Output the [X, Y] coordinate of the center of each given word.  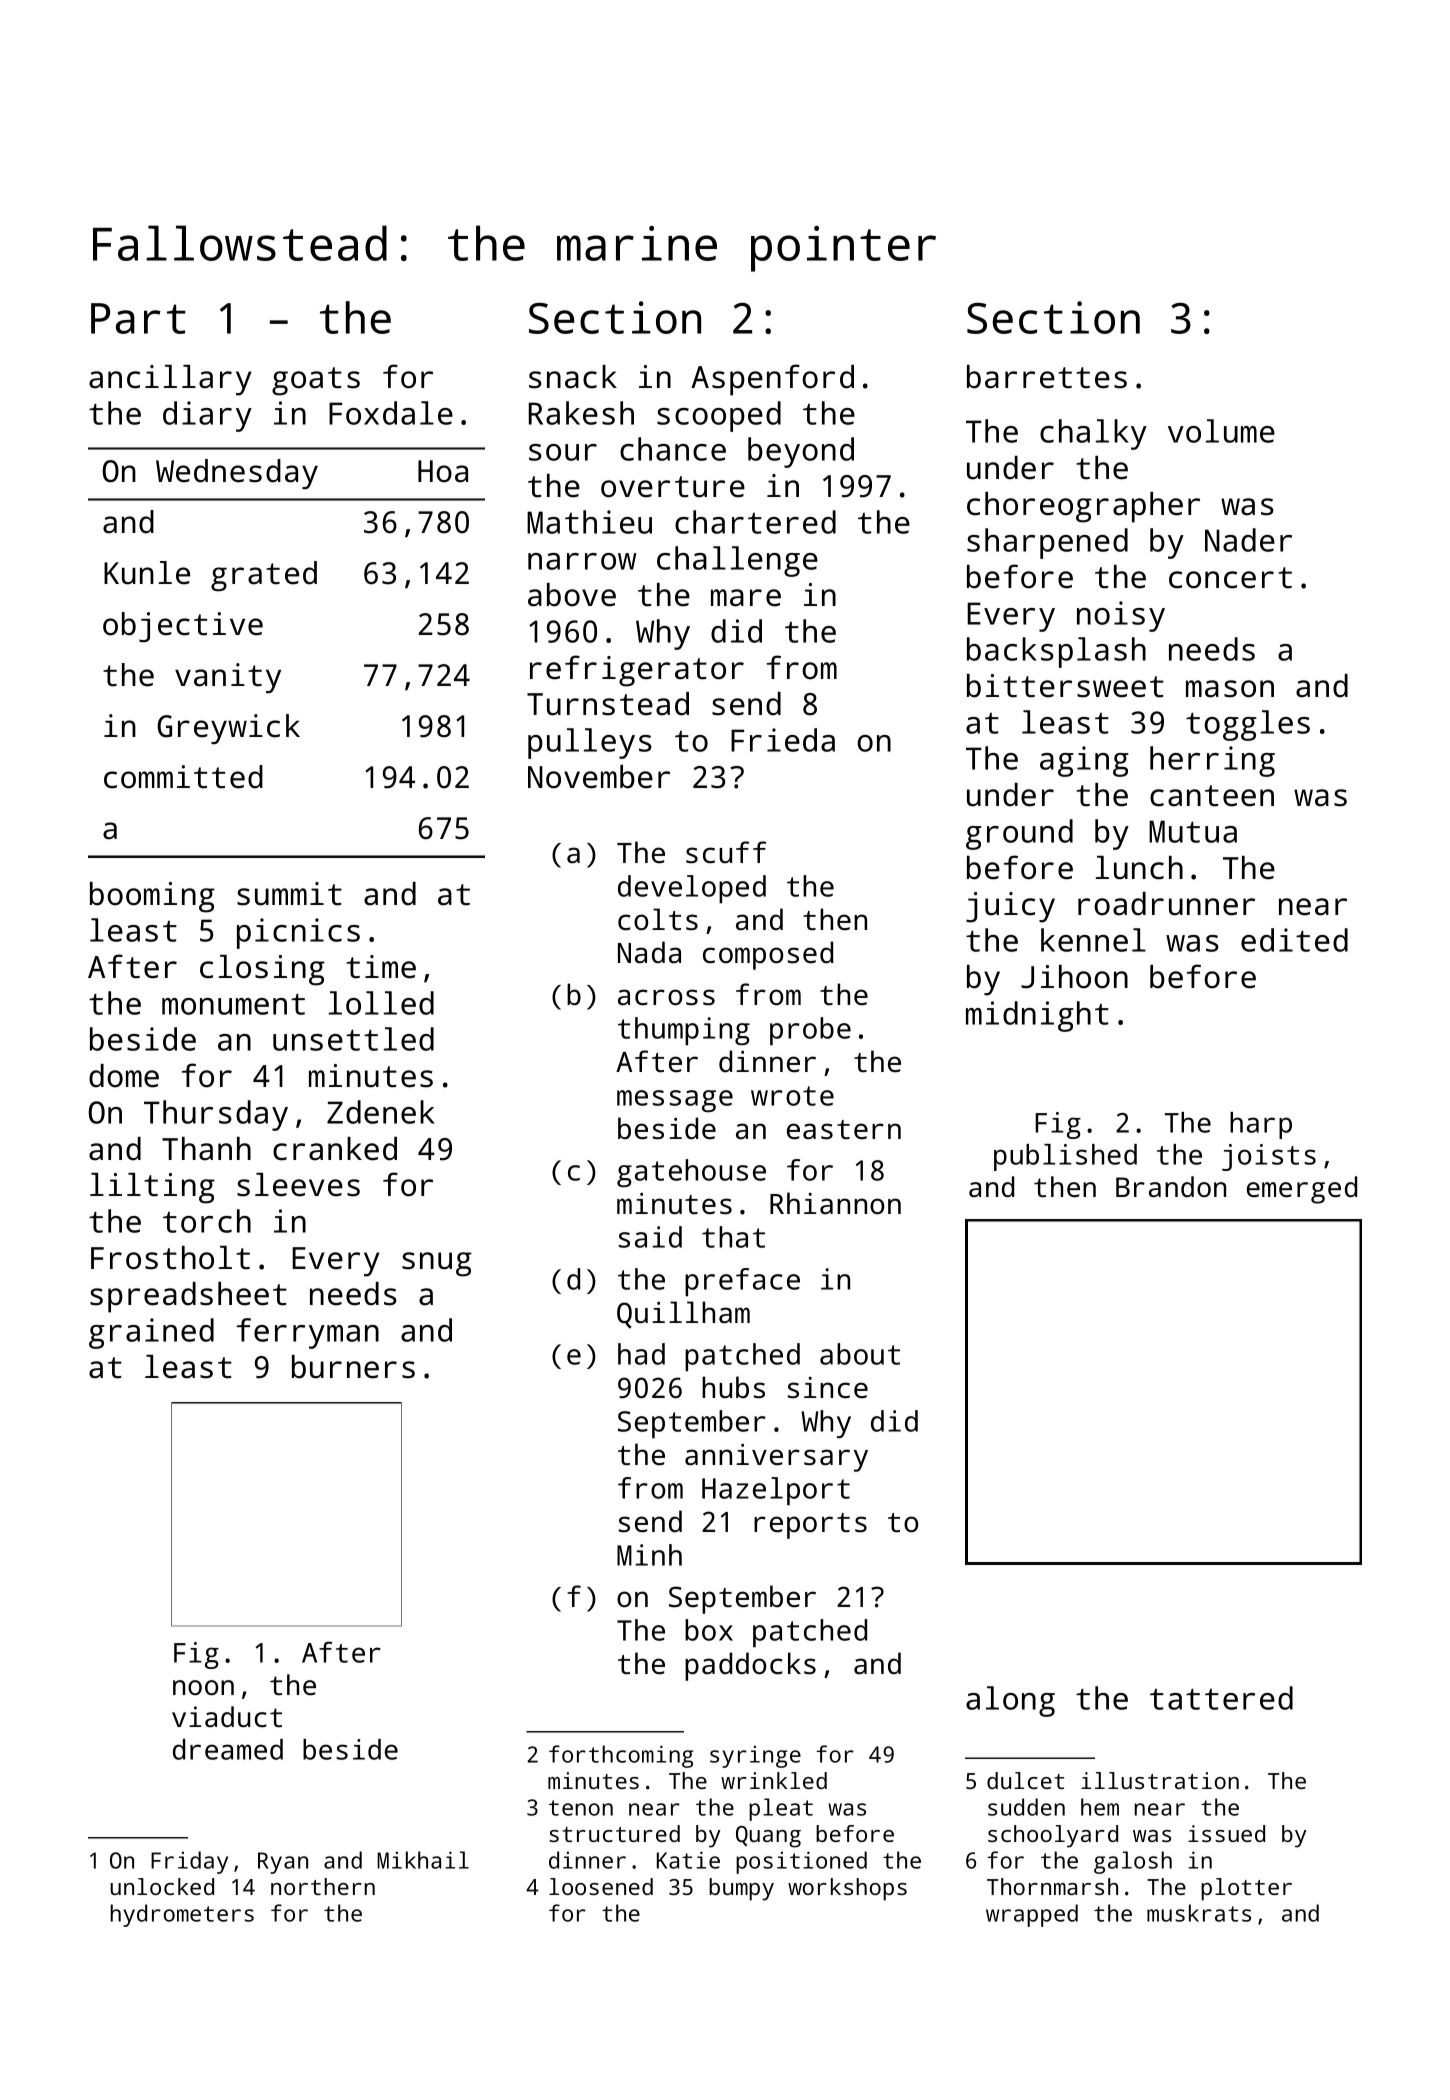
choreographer [1083, 507]
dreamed [228, 1749]
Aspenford [772, 380]
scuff [726, 852]
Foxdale [391, 413]
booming [152, 897]
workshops [847, 1889]
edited [1294, 940]
